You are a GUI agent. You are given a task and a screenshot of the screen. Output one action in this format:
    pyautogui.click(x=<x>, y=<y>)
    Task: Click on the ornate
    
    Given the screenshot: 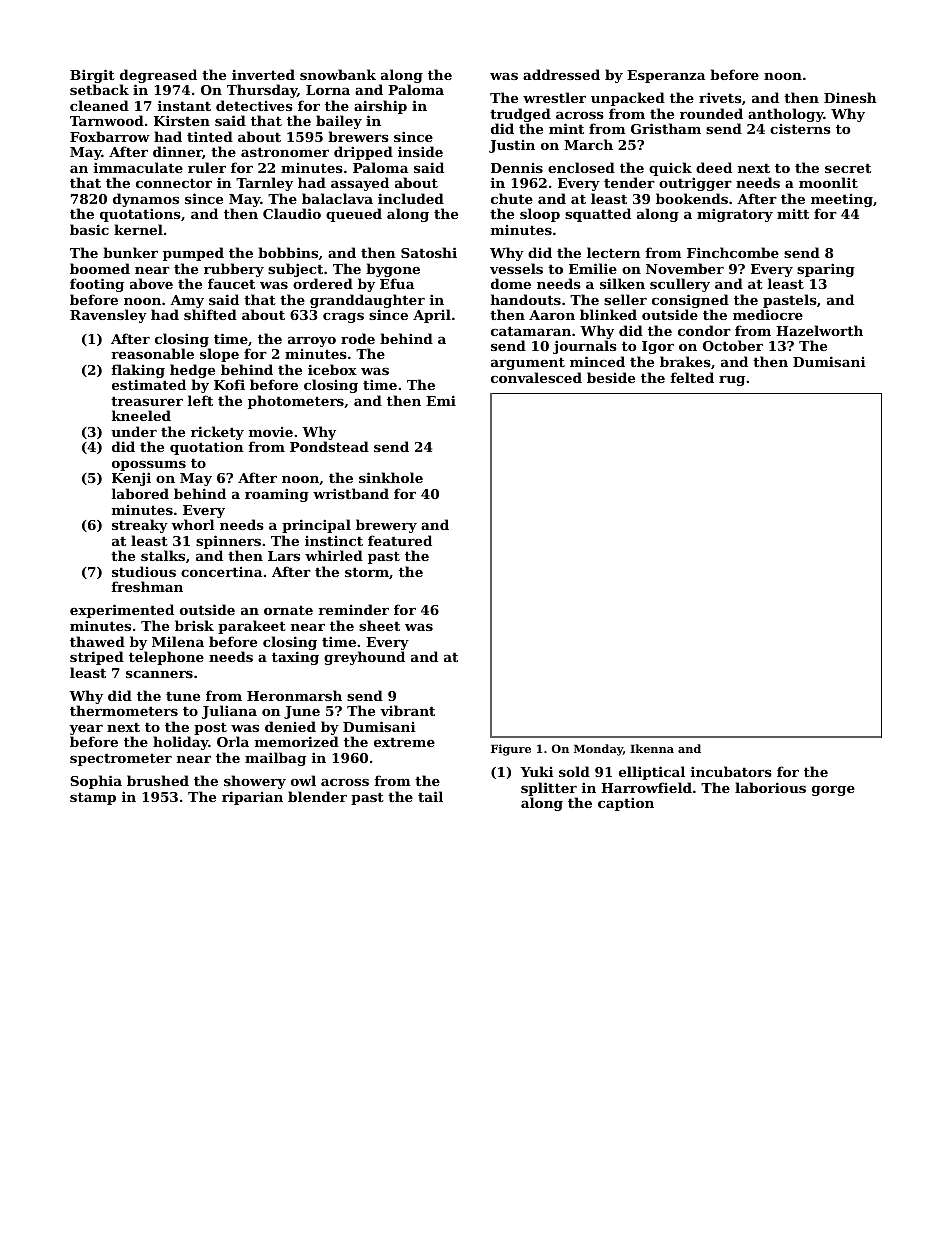 What is the action you would take?
    pyautogui.click(x=288, y=610)
